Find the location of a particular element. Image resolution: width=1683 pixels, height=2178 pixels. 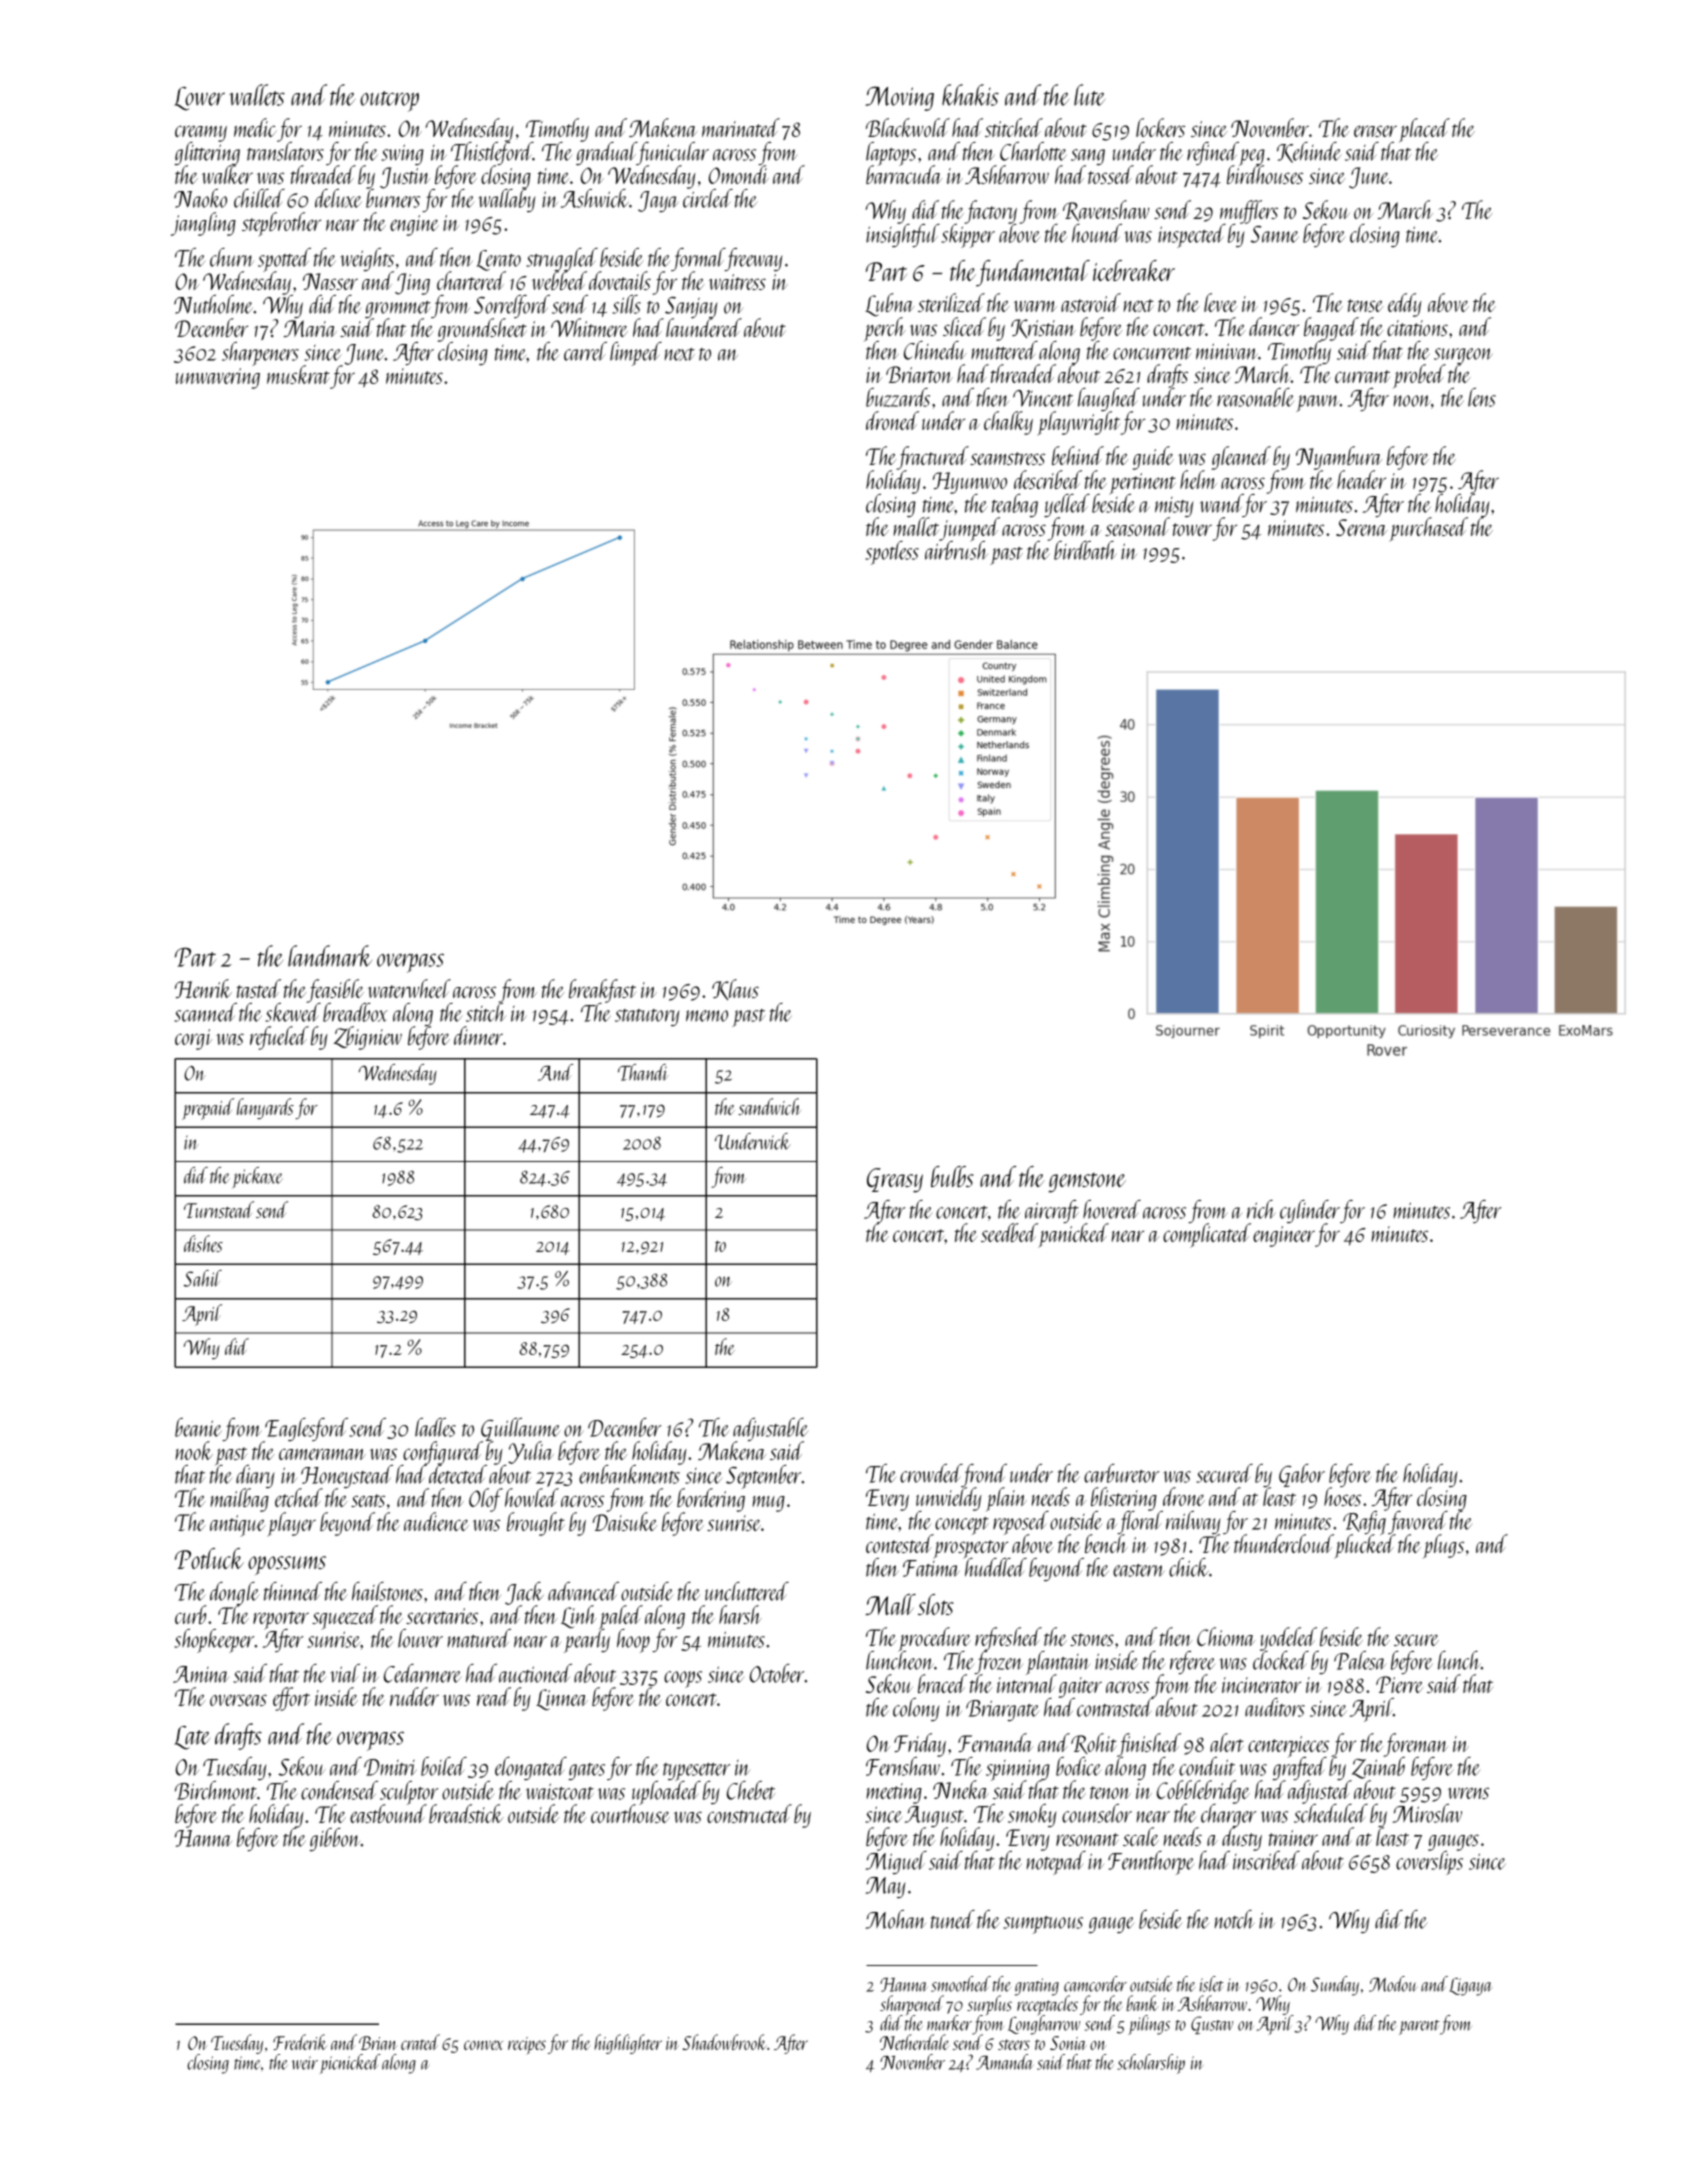

Moving is located at coordinates (899, 98).
